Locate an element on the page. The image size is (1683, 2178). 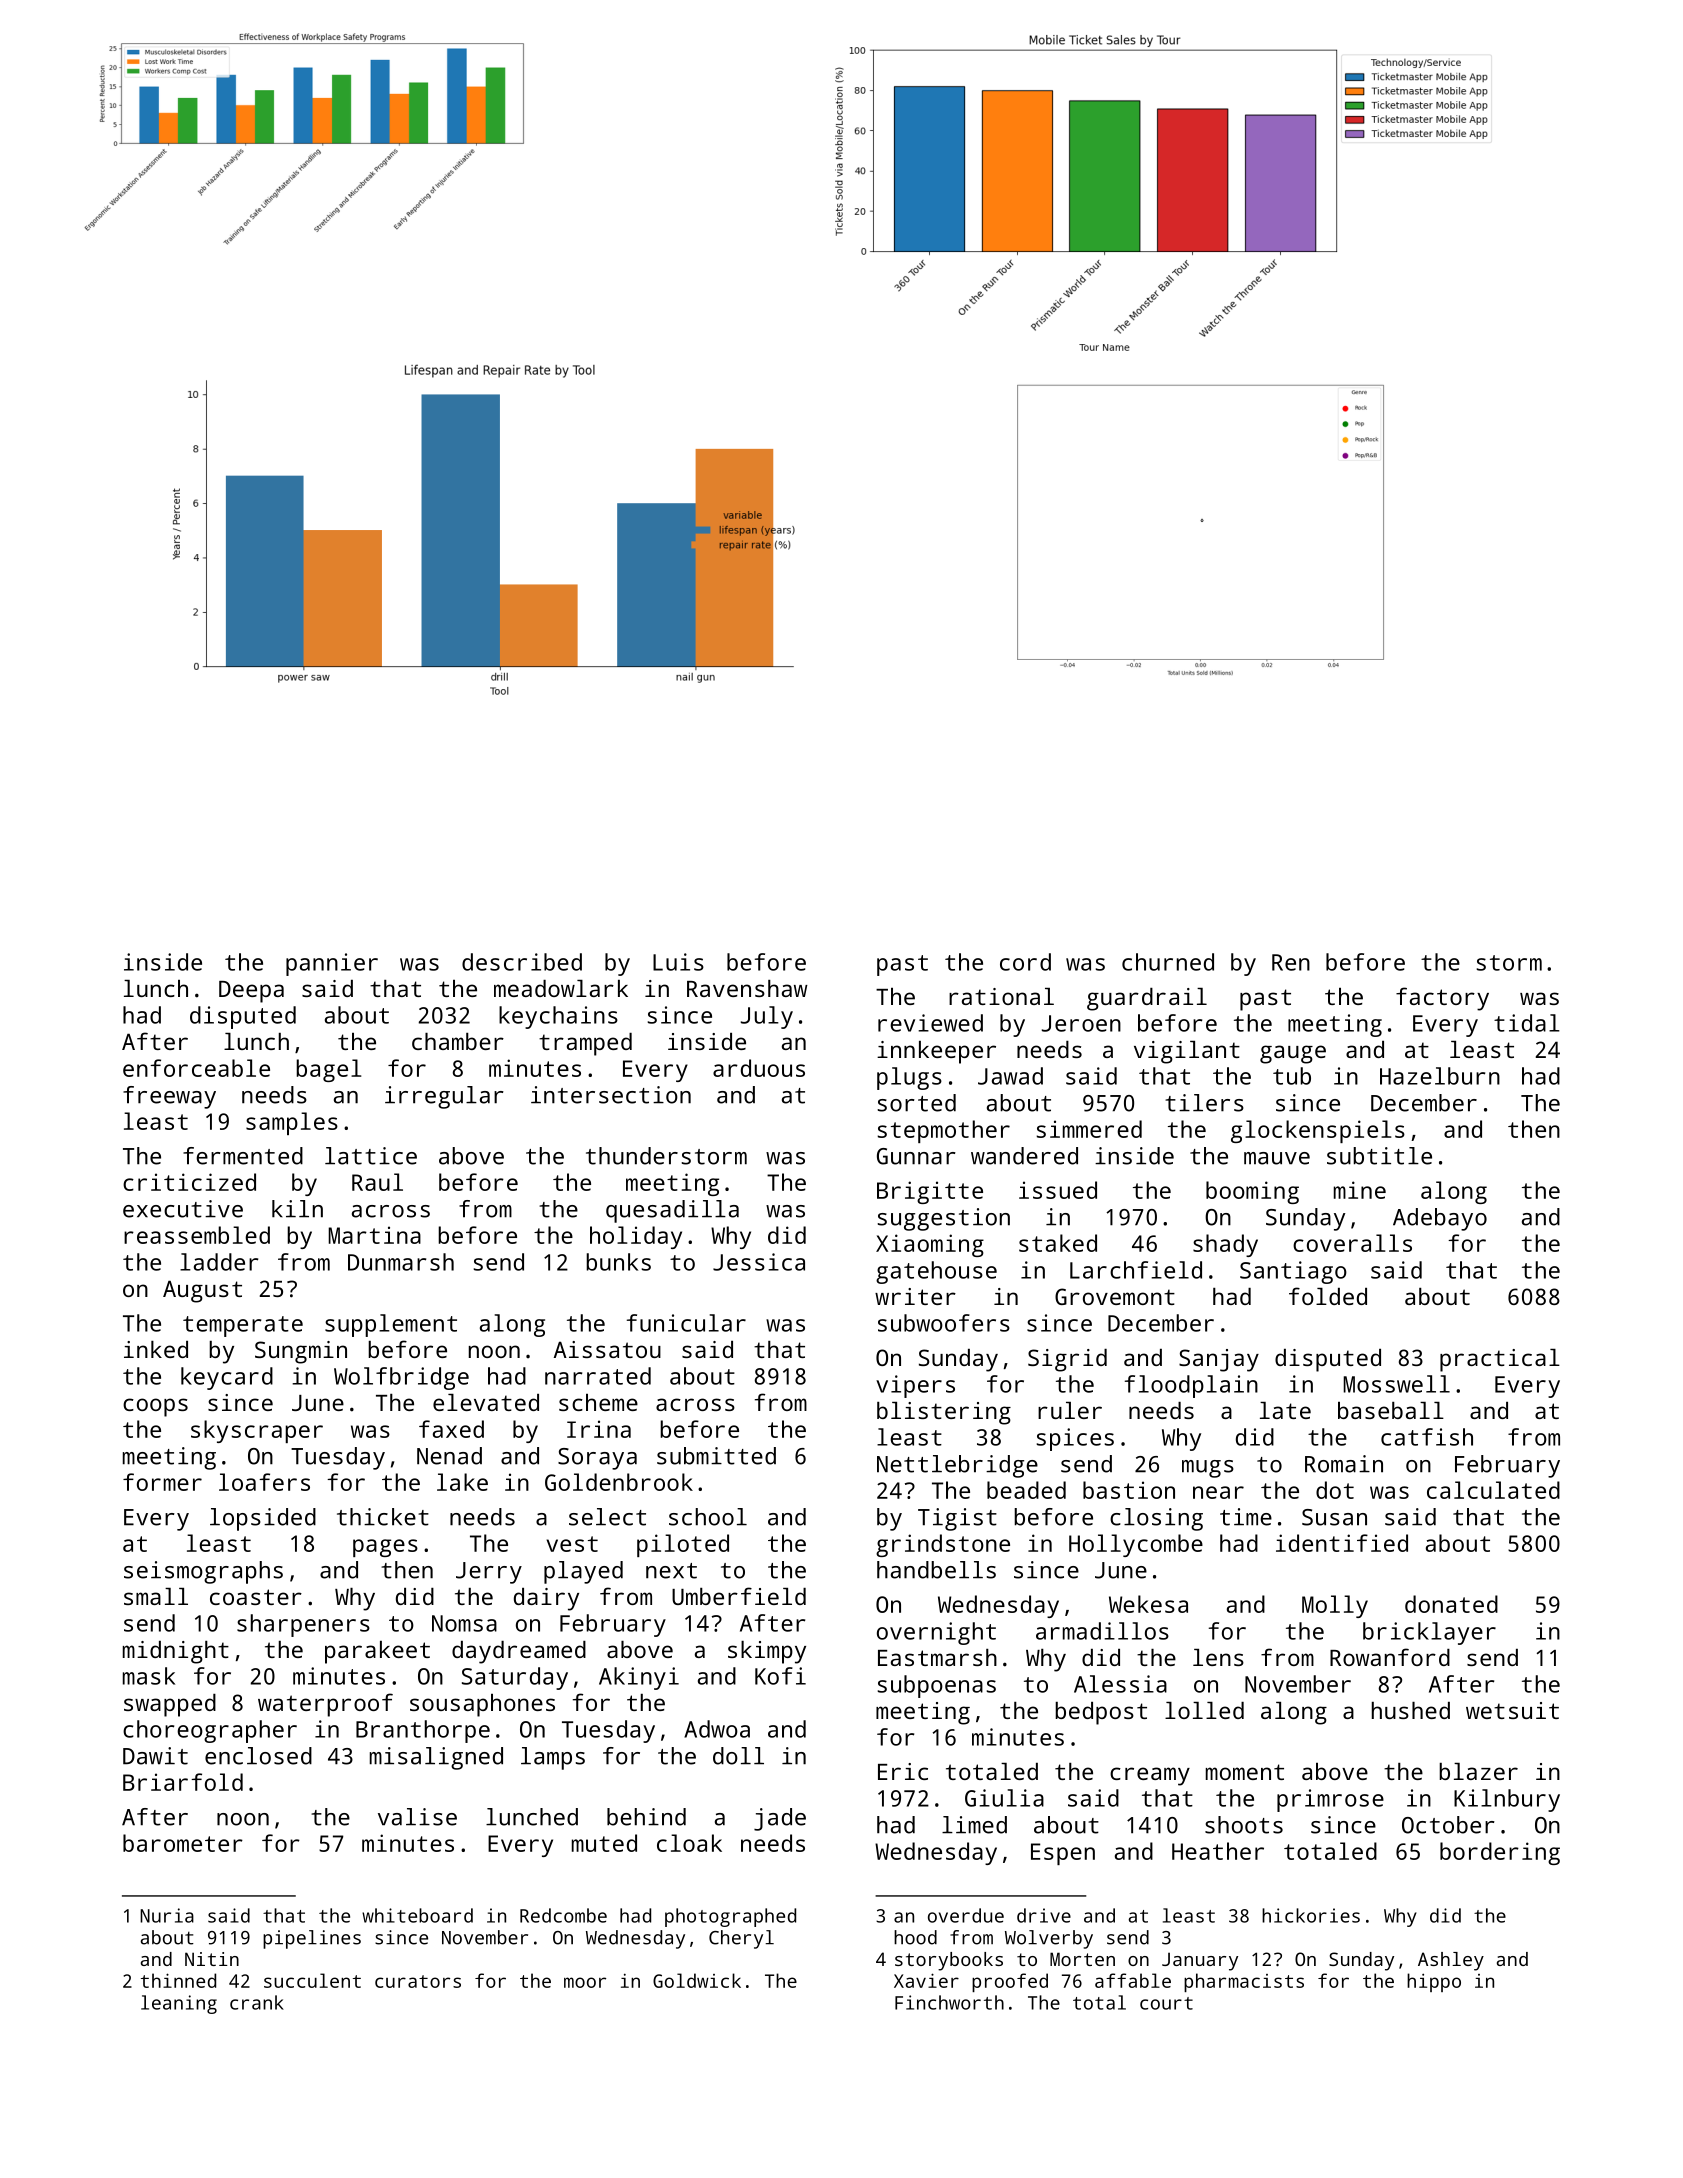
Hazelburn is located at coordinates (1440, 1076).
